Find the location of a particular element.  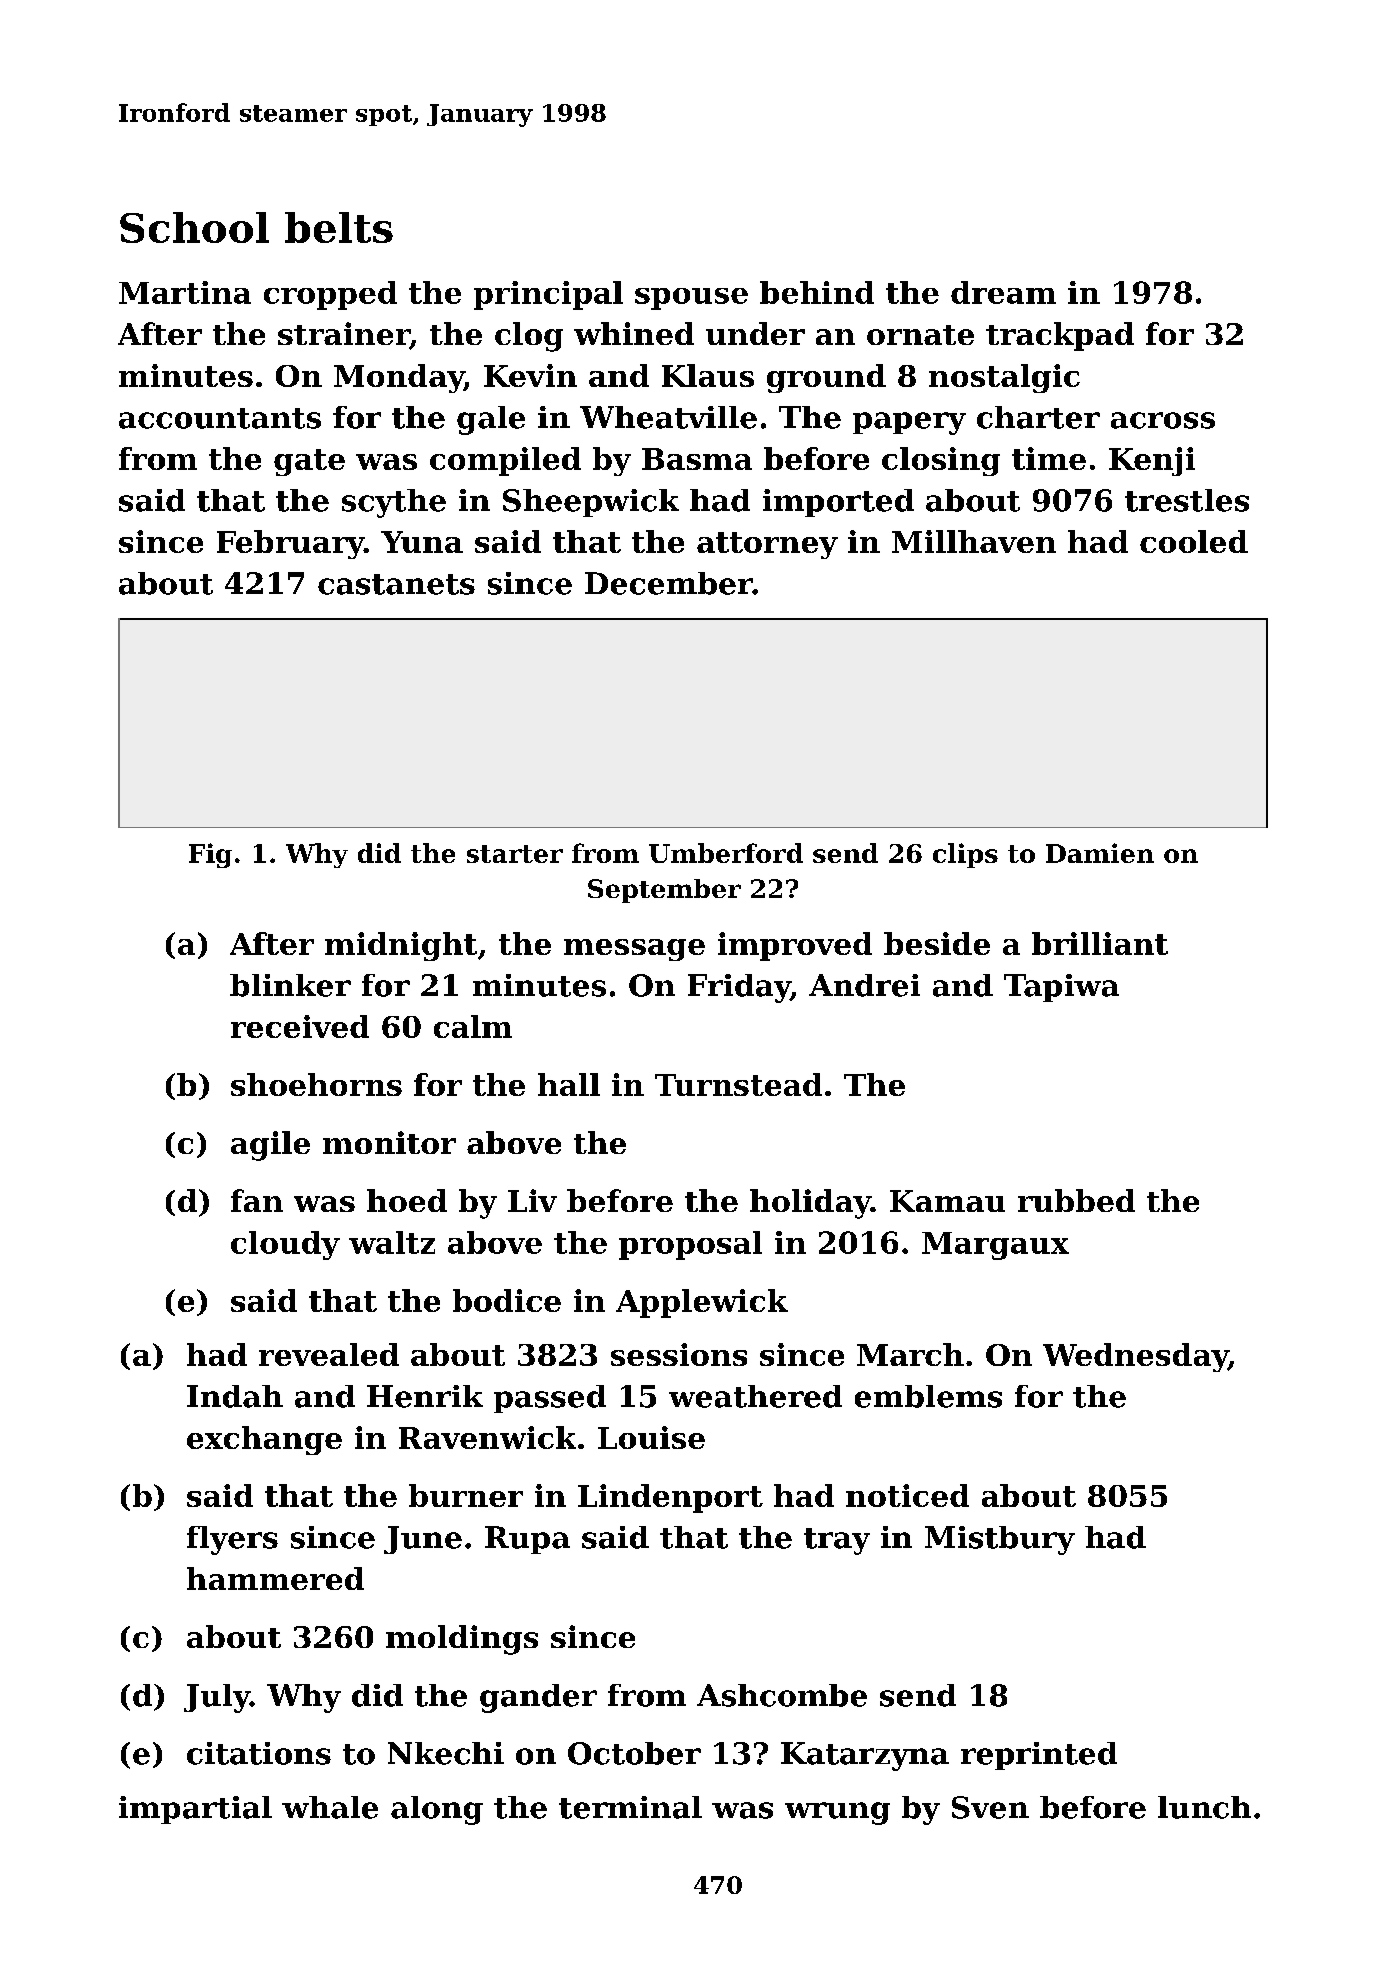

December is located at coordinates (669, 583).
